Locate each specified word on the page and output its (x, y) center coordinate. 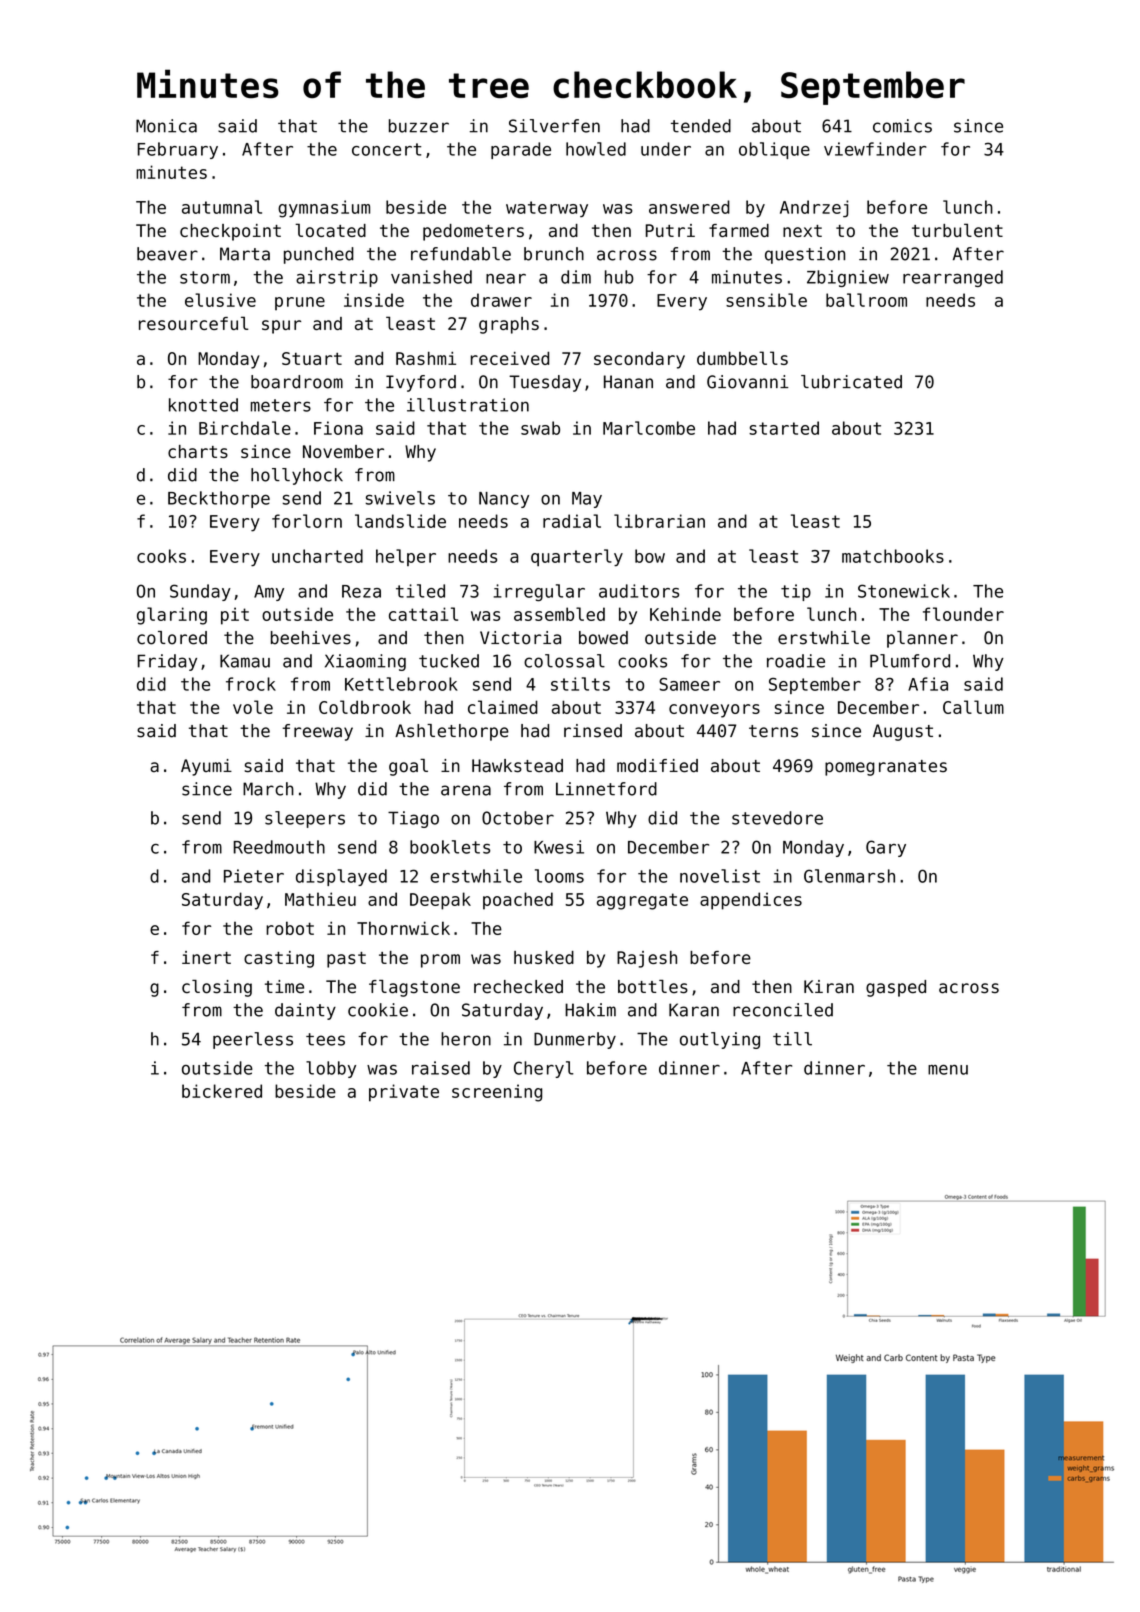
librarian (659, 521)
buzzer (419, 126)
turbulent (957, 230)
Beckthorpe (219, 499)
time (284, 987)
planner (922, 639)
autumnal (222, 207)
